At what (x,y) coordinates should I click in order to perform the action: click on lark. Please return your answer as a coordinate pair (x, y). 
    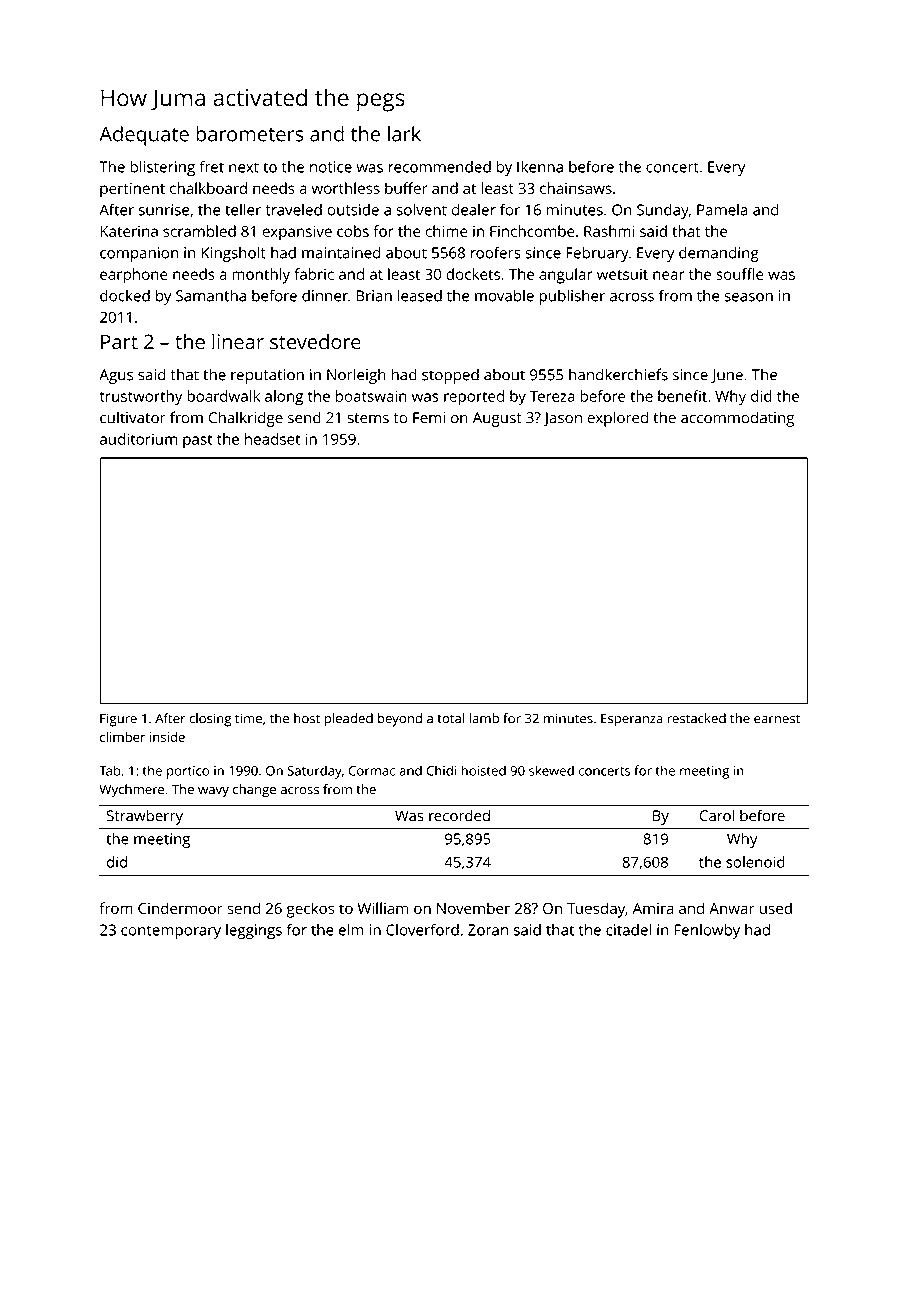
    Looking at the image, I should click on (404, 134).
